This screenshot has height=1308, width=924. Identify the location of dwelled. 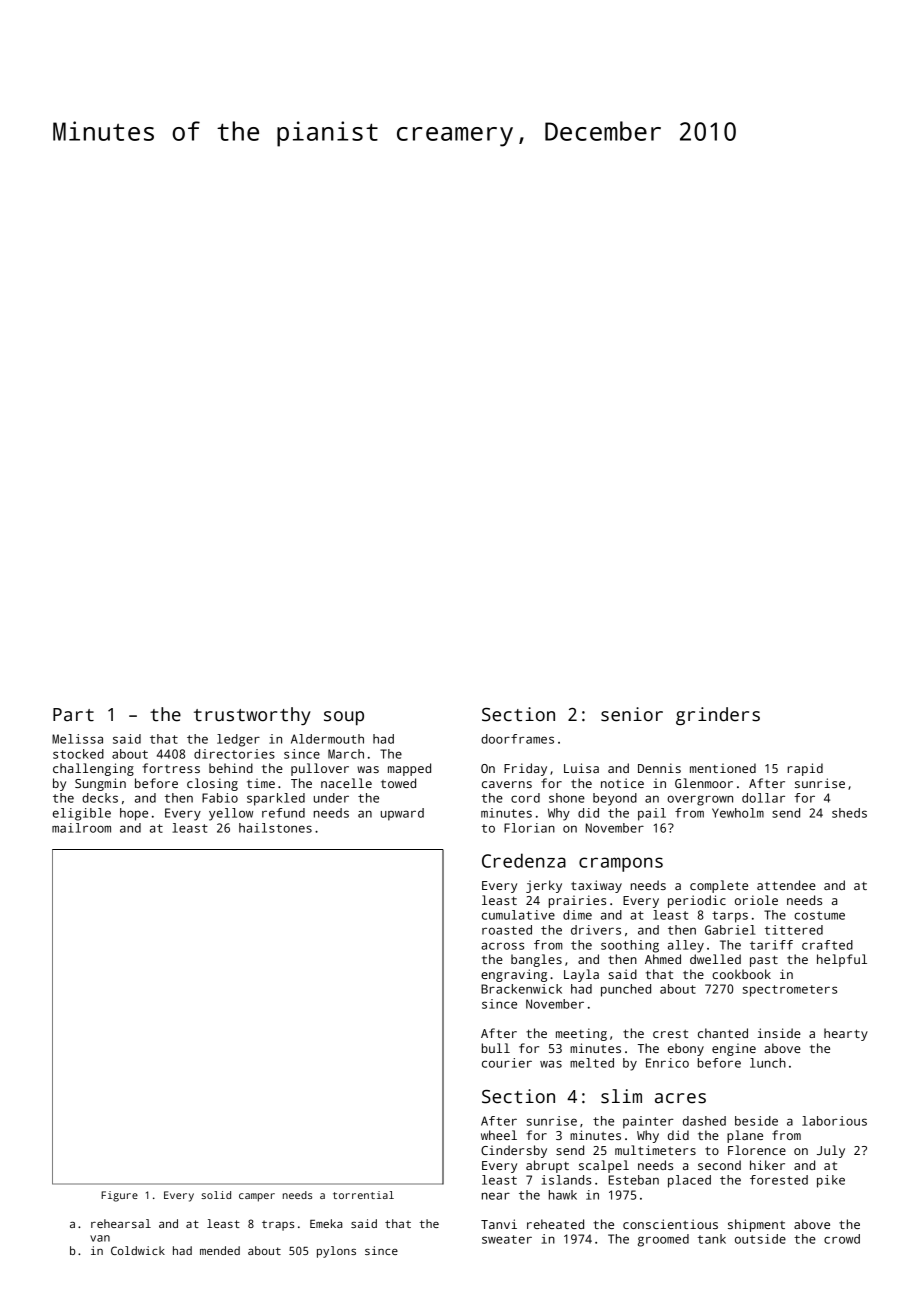
(715, 959).
